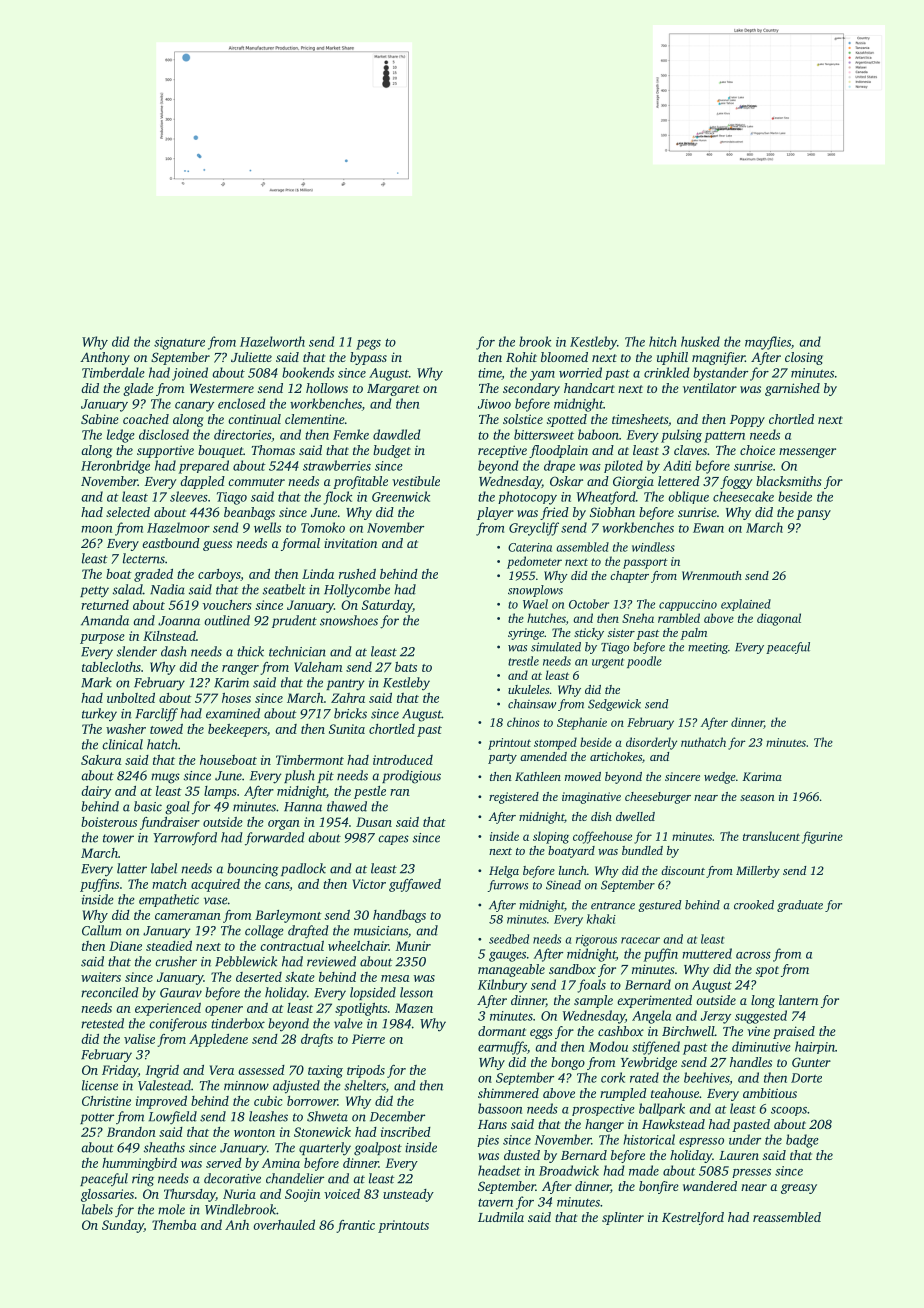 This page has width=924, height=1308. What do you see at coordinates (700, 341) in the page?
I see `husked` at bounding box center [700, 341].
